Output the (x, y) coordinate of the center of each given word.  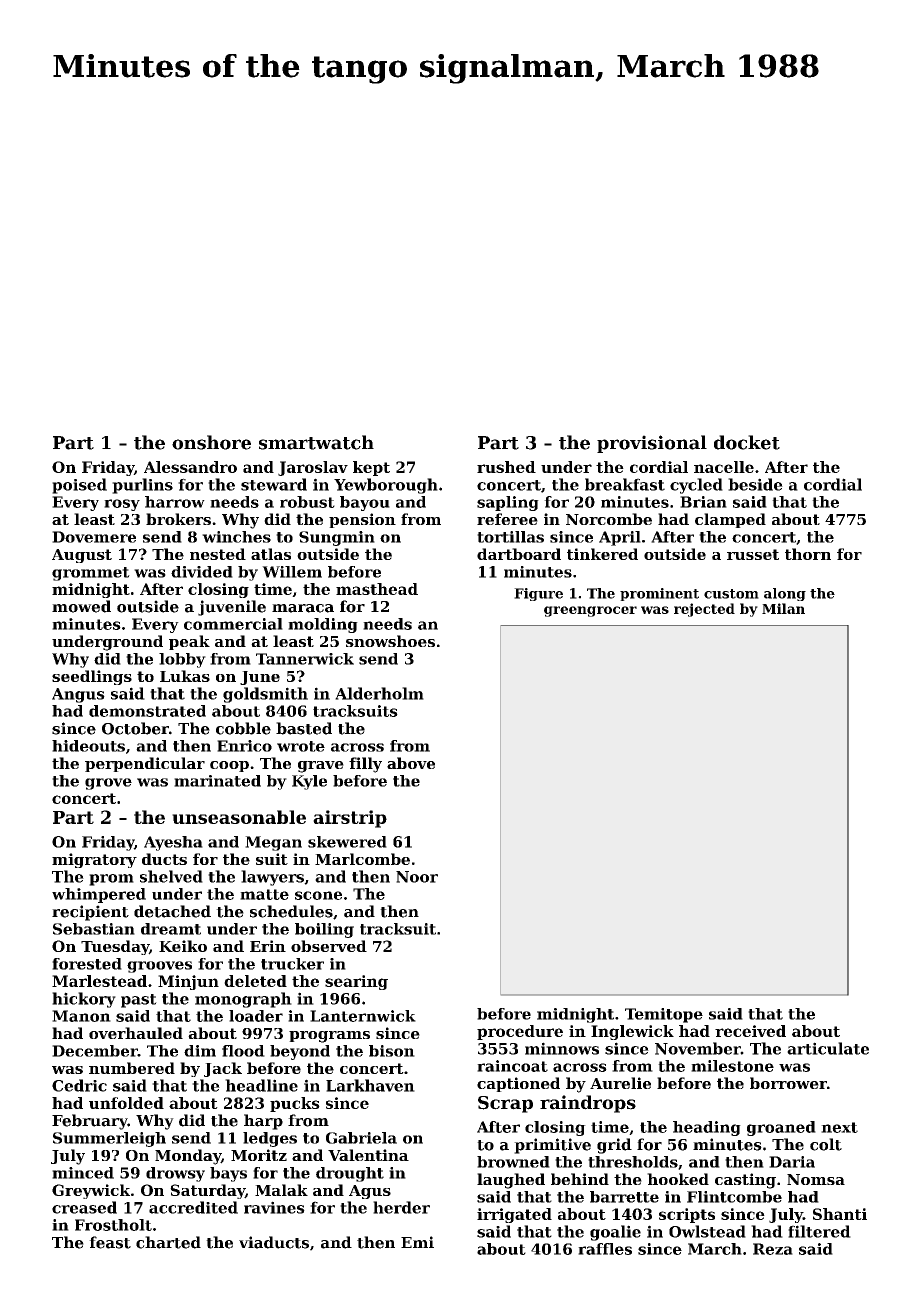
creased (84, 1207)
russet (753, 554)
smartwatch (316, 442)
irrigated (514, 1215)
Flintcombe (734, 1197)
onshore (211, 442)
